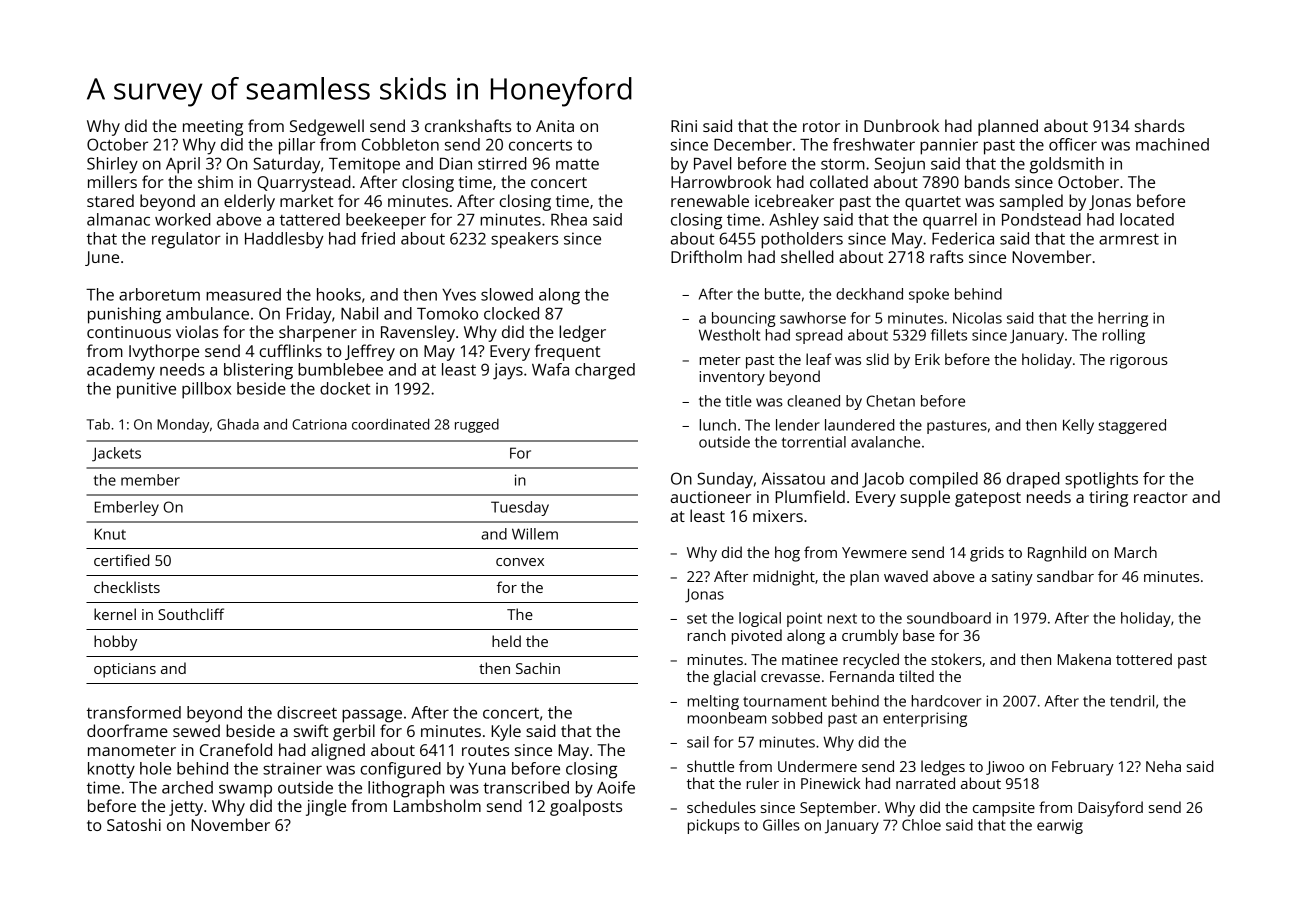 The height and width of the image is (924, 1308). Describe the element at coordinates (1078, 426) in the image. I see `Kelly` at that location.
